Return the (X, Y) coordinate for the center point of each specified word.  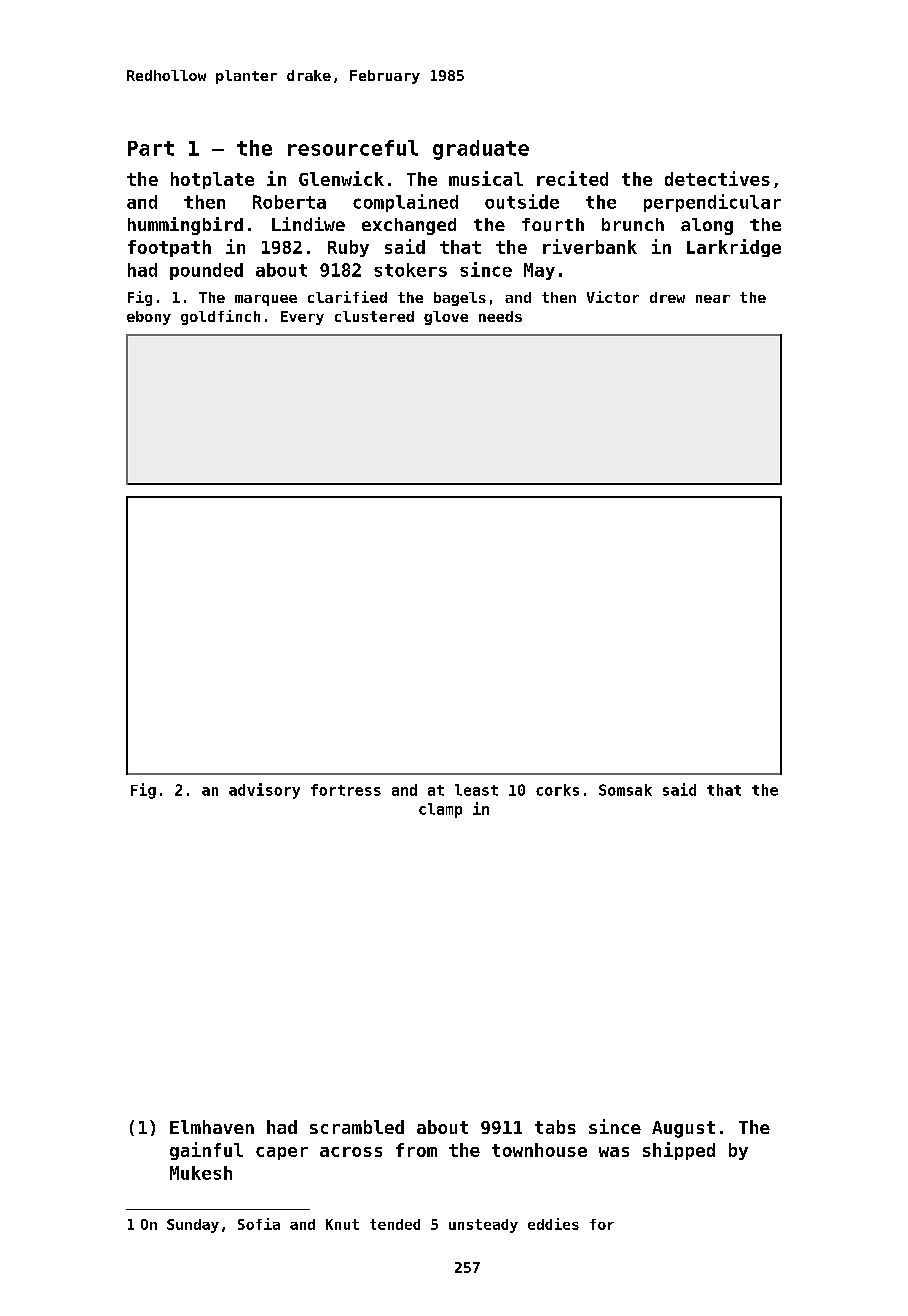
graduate (481, 150)
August (683, 1129)
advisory (264, 791)
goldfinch (220, 317)
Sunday (193, 1226)
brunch (633, 224)
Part (151, 148)
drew (667, 297)
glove (446, 318)
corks (557, 790)
